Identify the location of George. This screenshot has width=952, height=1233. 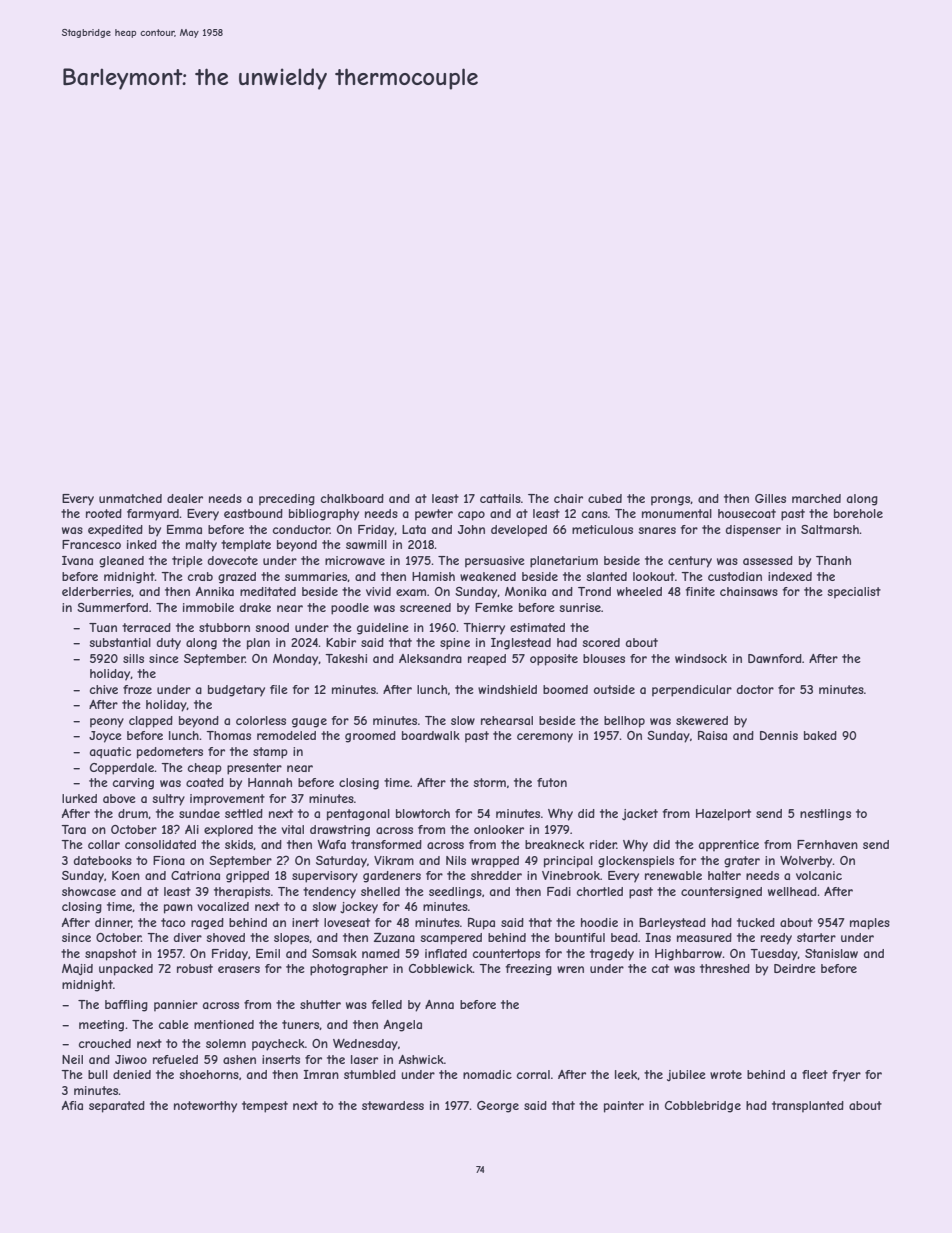
(498, 1107).
